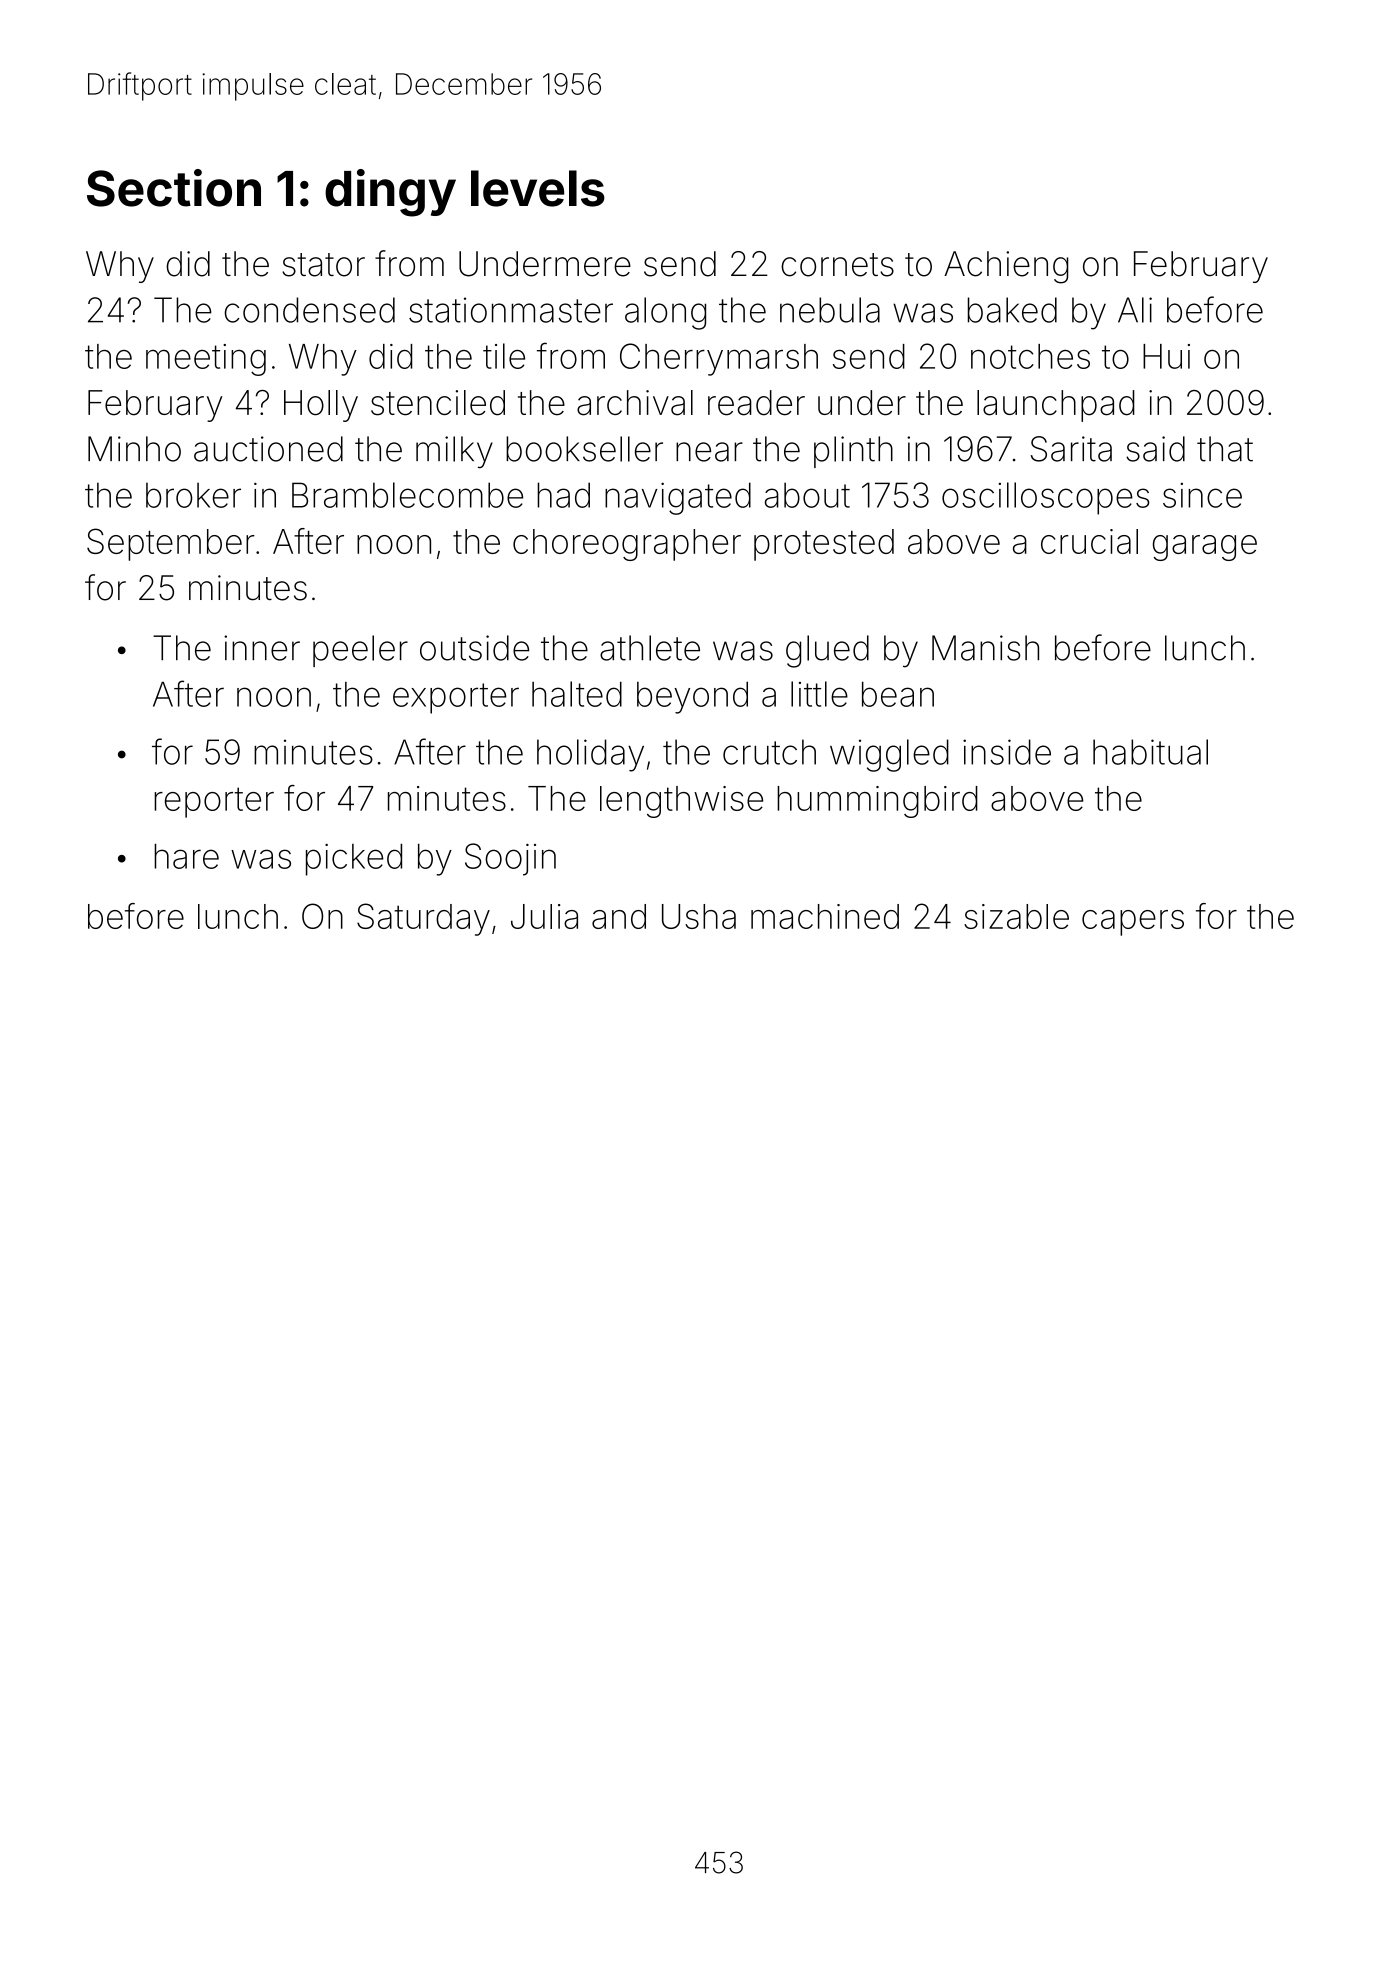  I want to click on dingy, so click(390, 193).
